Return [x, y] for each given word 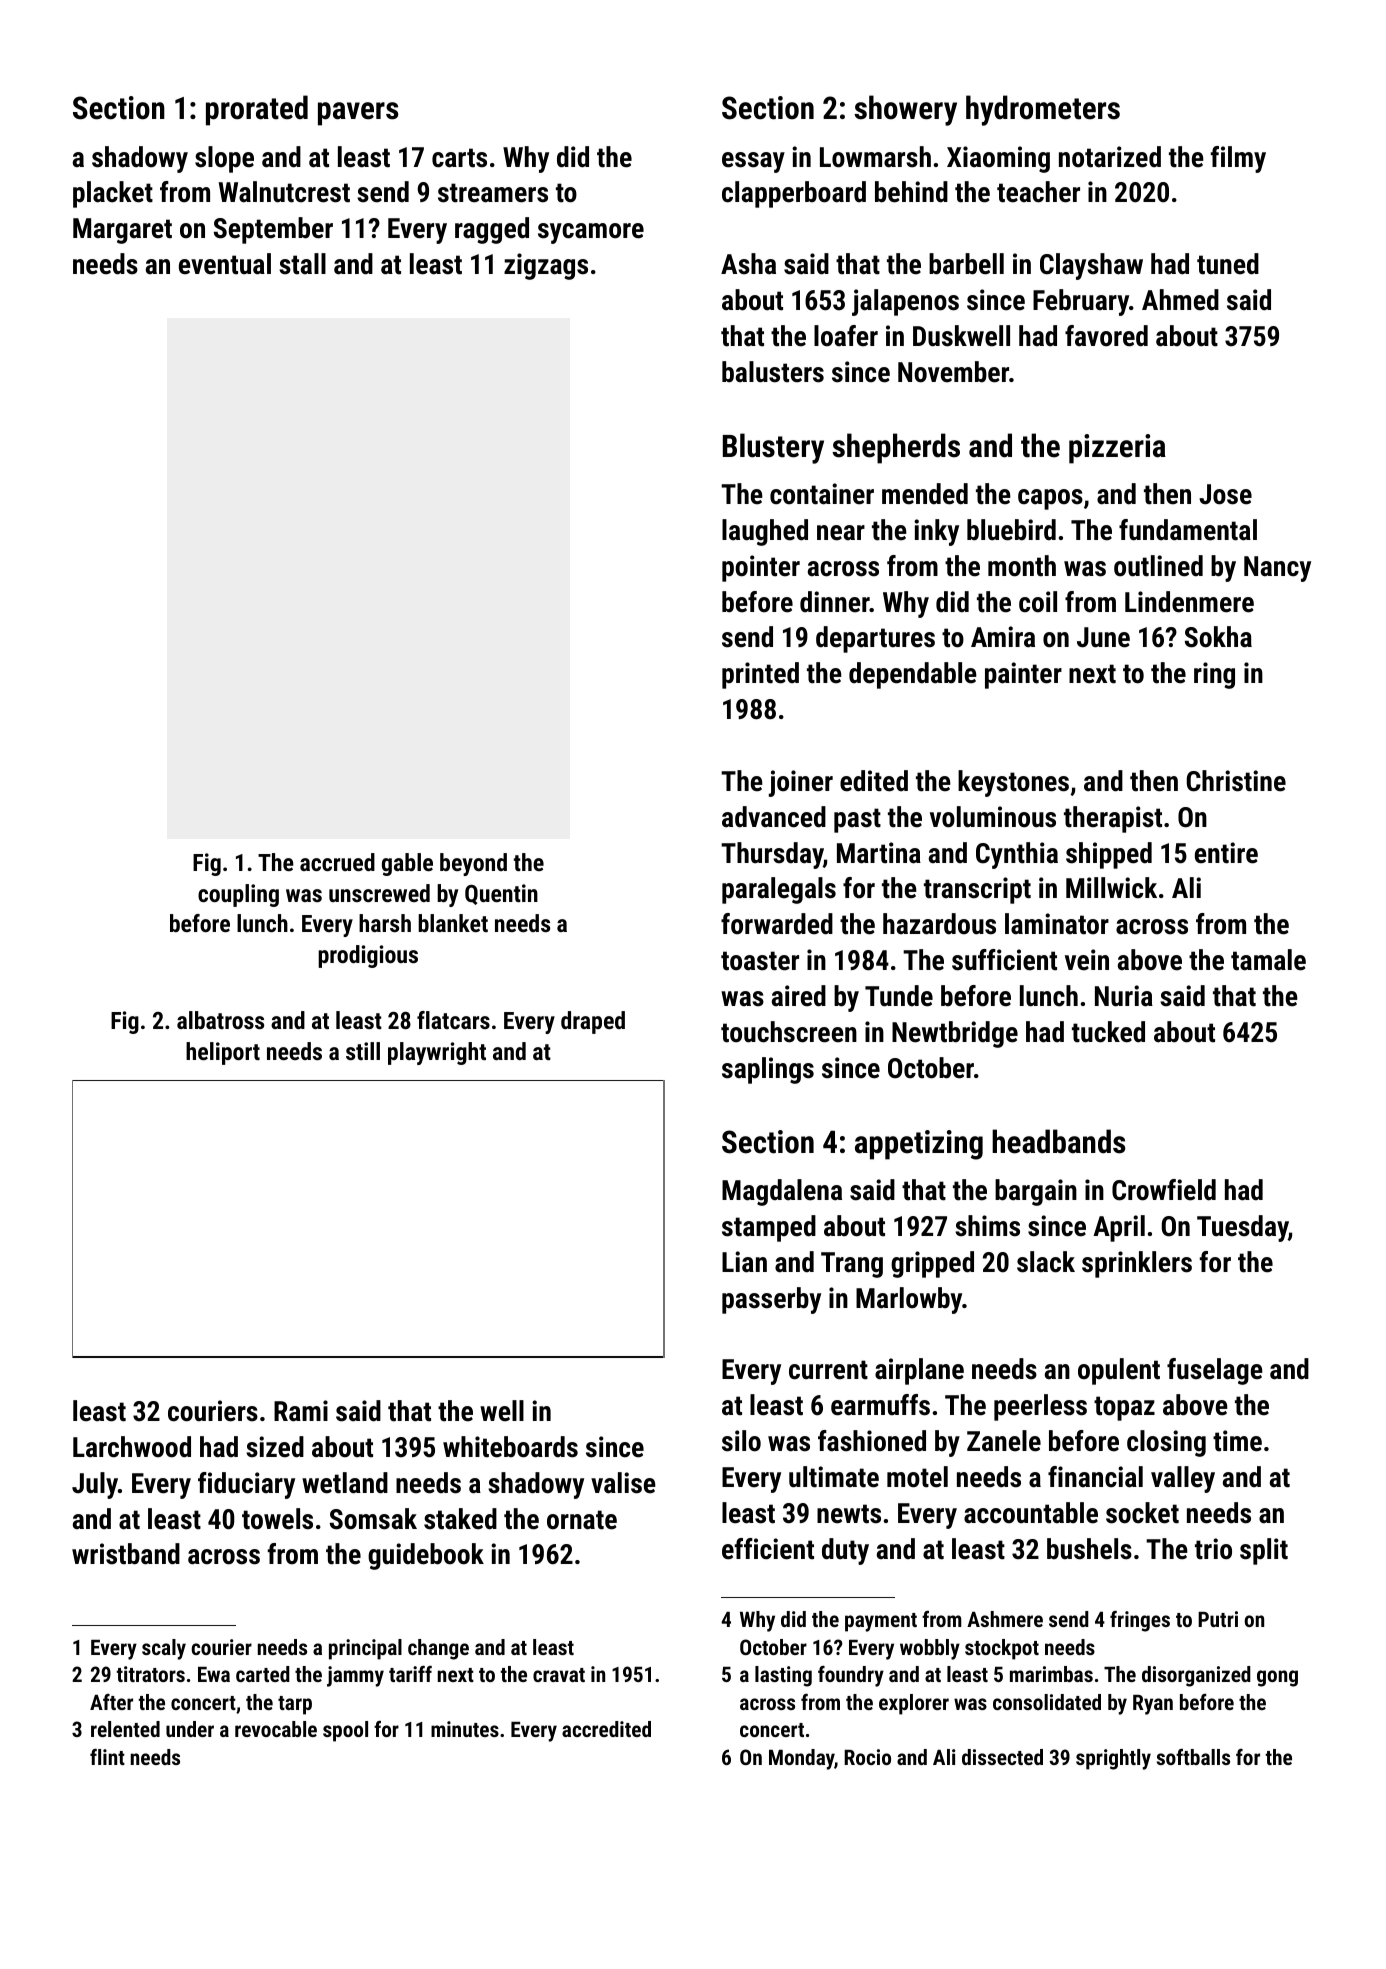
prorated [257, 110]
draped [593, 1022]
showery [905, 110]
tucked [1108, 1032]
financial [1095, 1477]
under [190, 1729]
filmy [1238, 159]
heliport [223, 1053]
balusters [773, 372]
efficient [768, 1549]
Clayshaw [1091, 266]
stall [302, 264]
